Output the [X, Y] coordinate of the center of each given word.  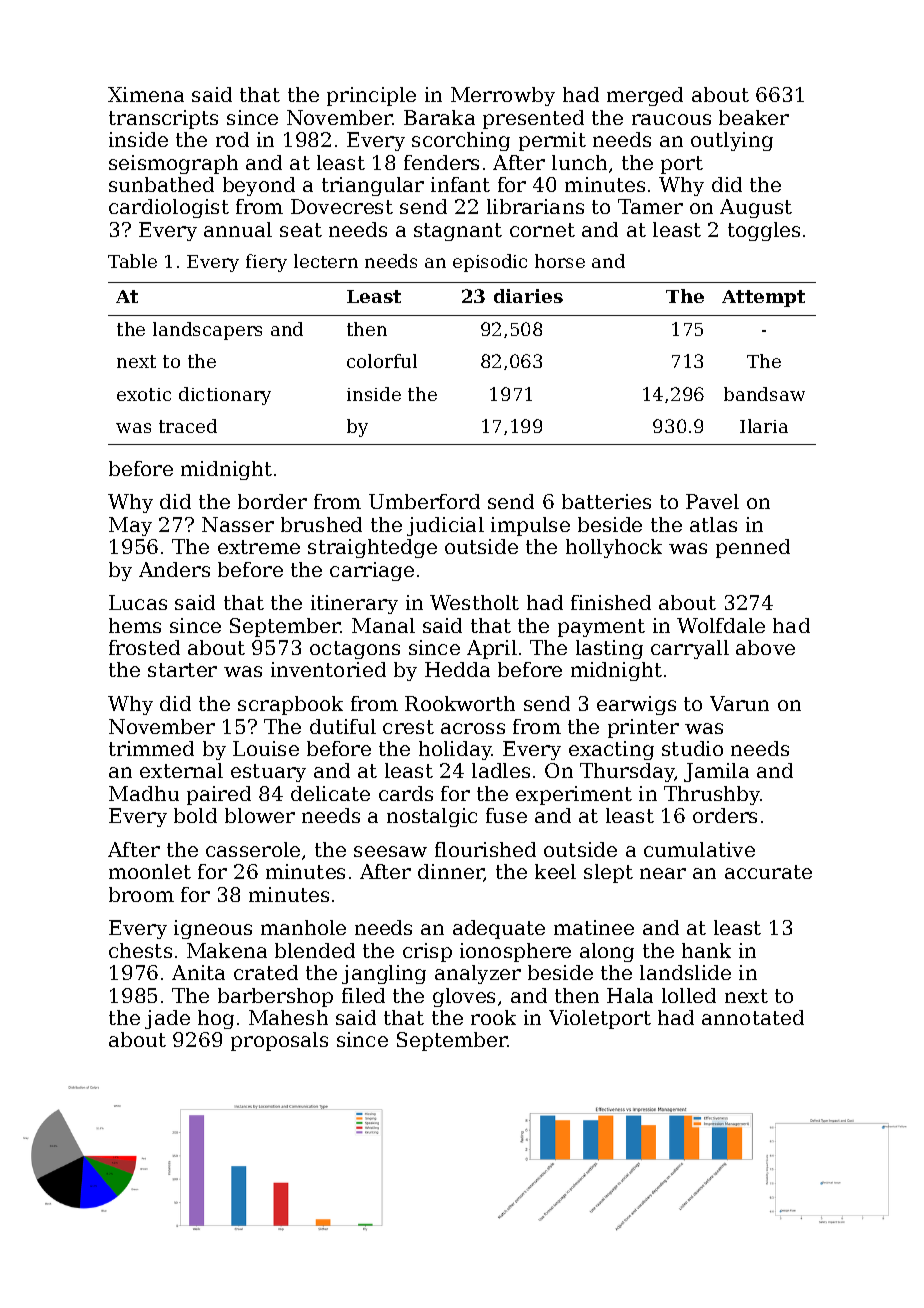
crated [266, 972]
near [663, 873]
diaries [528, 296]
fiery [266, 263]
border [272, 501]
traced [188, 426]
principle [371, 96]
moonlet [150, 871]
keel [555, 871]
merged [645, 96]
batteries [606, 501]
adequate [499, 929]
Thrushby [712, 795]
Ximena [146, 94]
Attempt [763, 298]
